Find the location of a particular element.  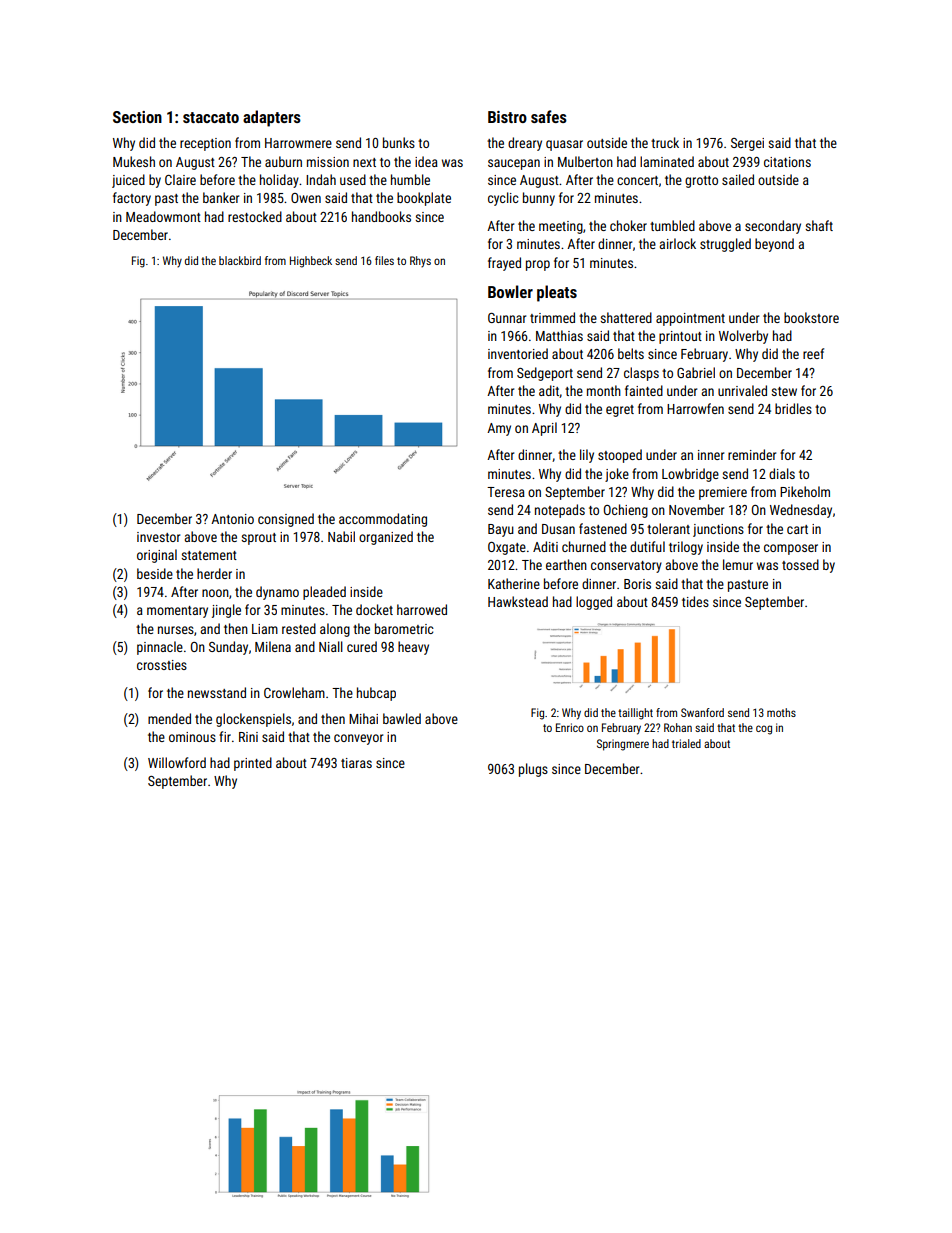

juiced is located at coordinates (128, 181).
